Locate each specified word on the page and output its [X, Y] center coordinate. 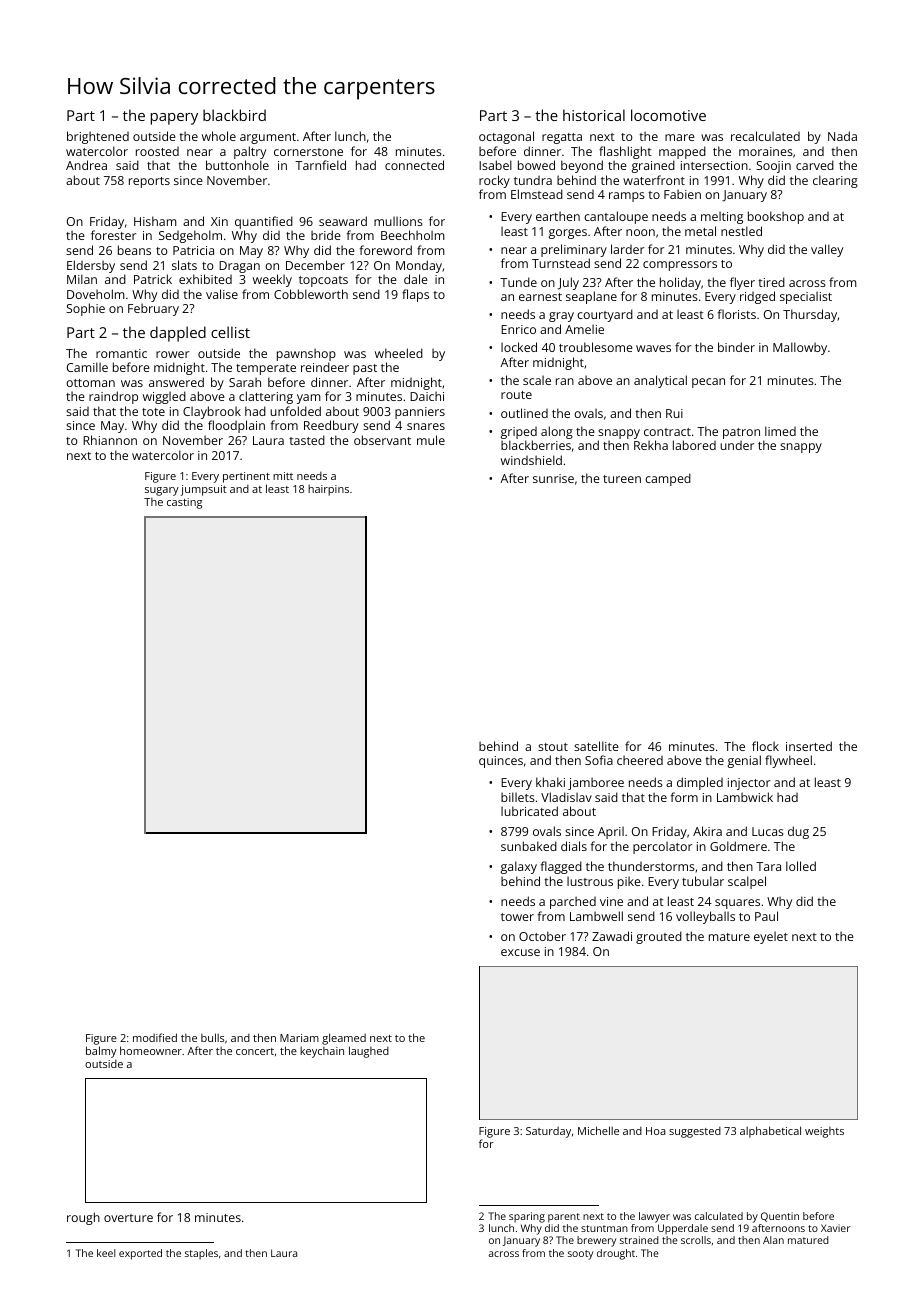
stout [553, 747]
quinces [501, 762]
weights [824, 1132]
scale [537, 380]
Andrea [86, 165]
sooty [580, 1255]
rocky [494, 181]
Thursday [810, 315]
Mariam [299, 1038]
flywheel [788, 761]
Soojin [773, 167]
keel [106, 1253]
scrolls [696, 1240]
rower [172, 354]
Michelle [598, 1130]
